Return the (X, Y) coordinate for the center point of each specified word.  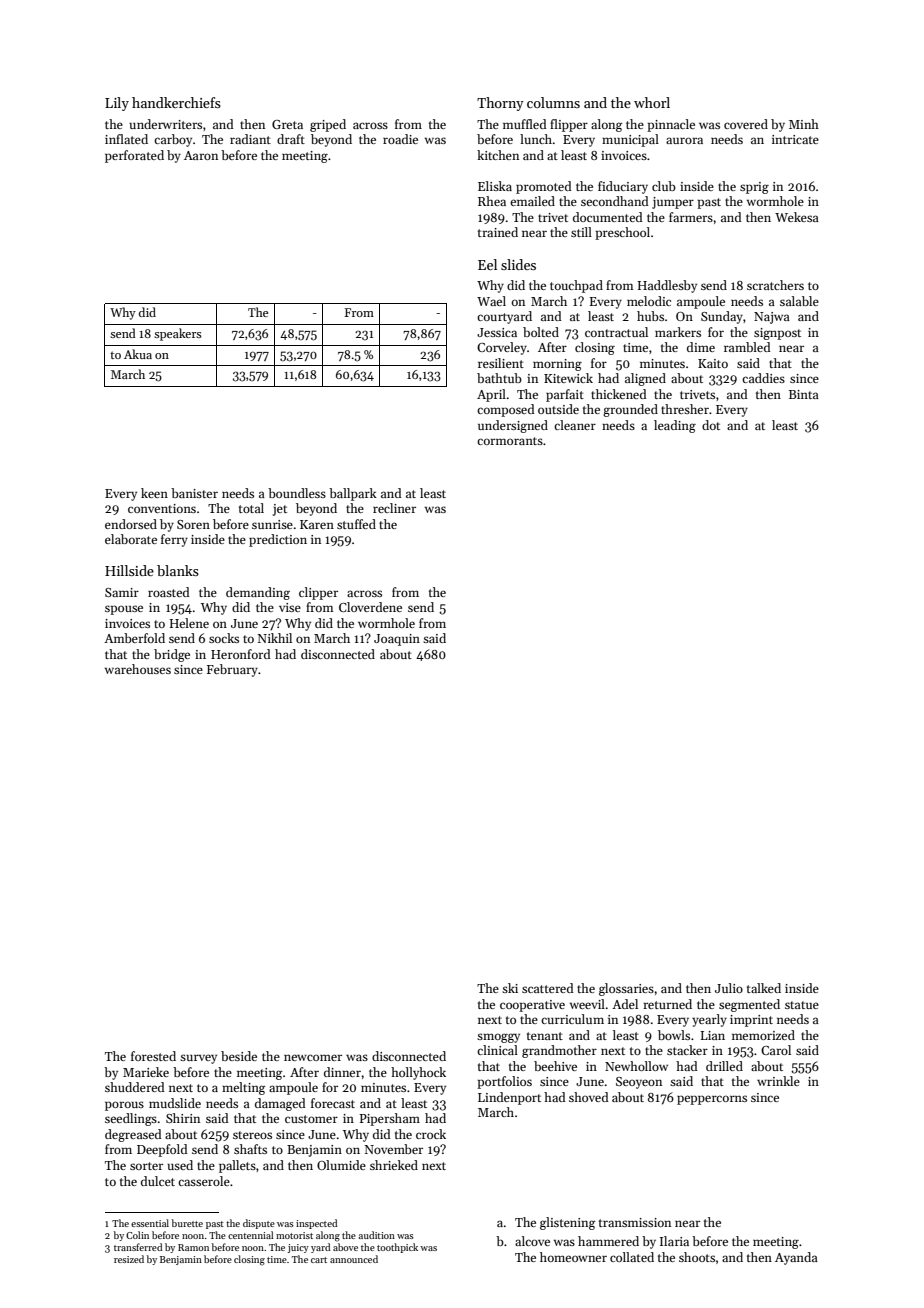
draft (291, 139)
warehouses (138, 669)
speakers (178, 334)
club (664, 186)
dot (711, 425)
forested (153, 1056)
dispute (259, 1224)
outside (558, 409)
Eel (487, 264)
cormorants (510, 441)
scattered (548, 988)
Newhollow (636, 1066)
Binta (804, 394)
